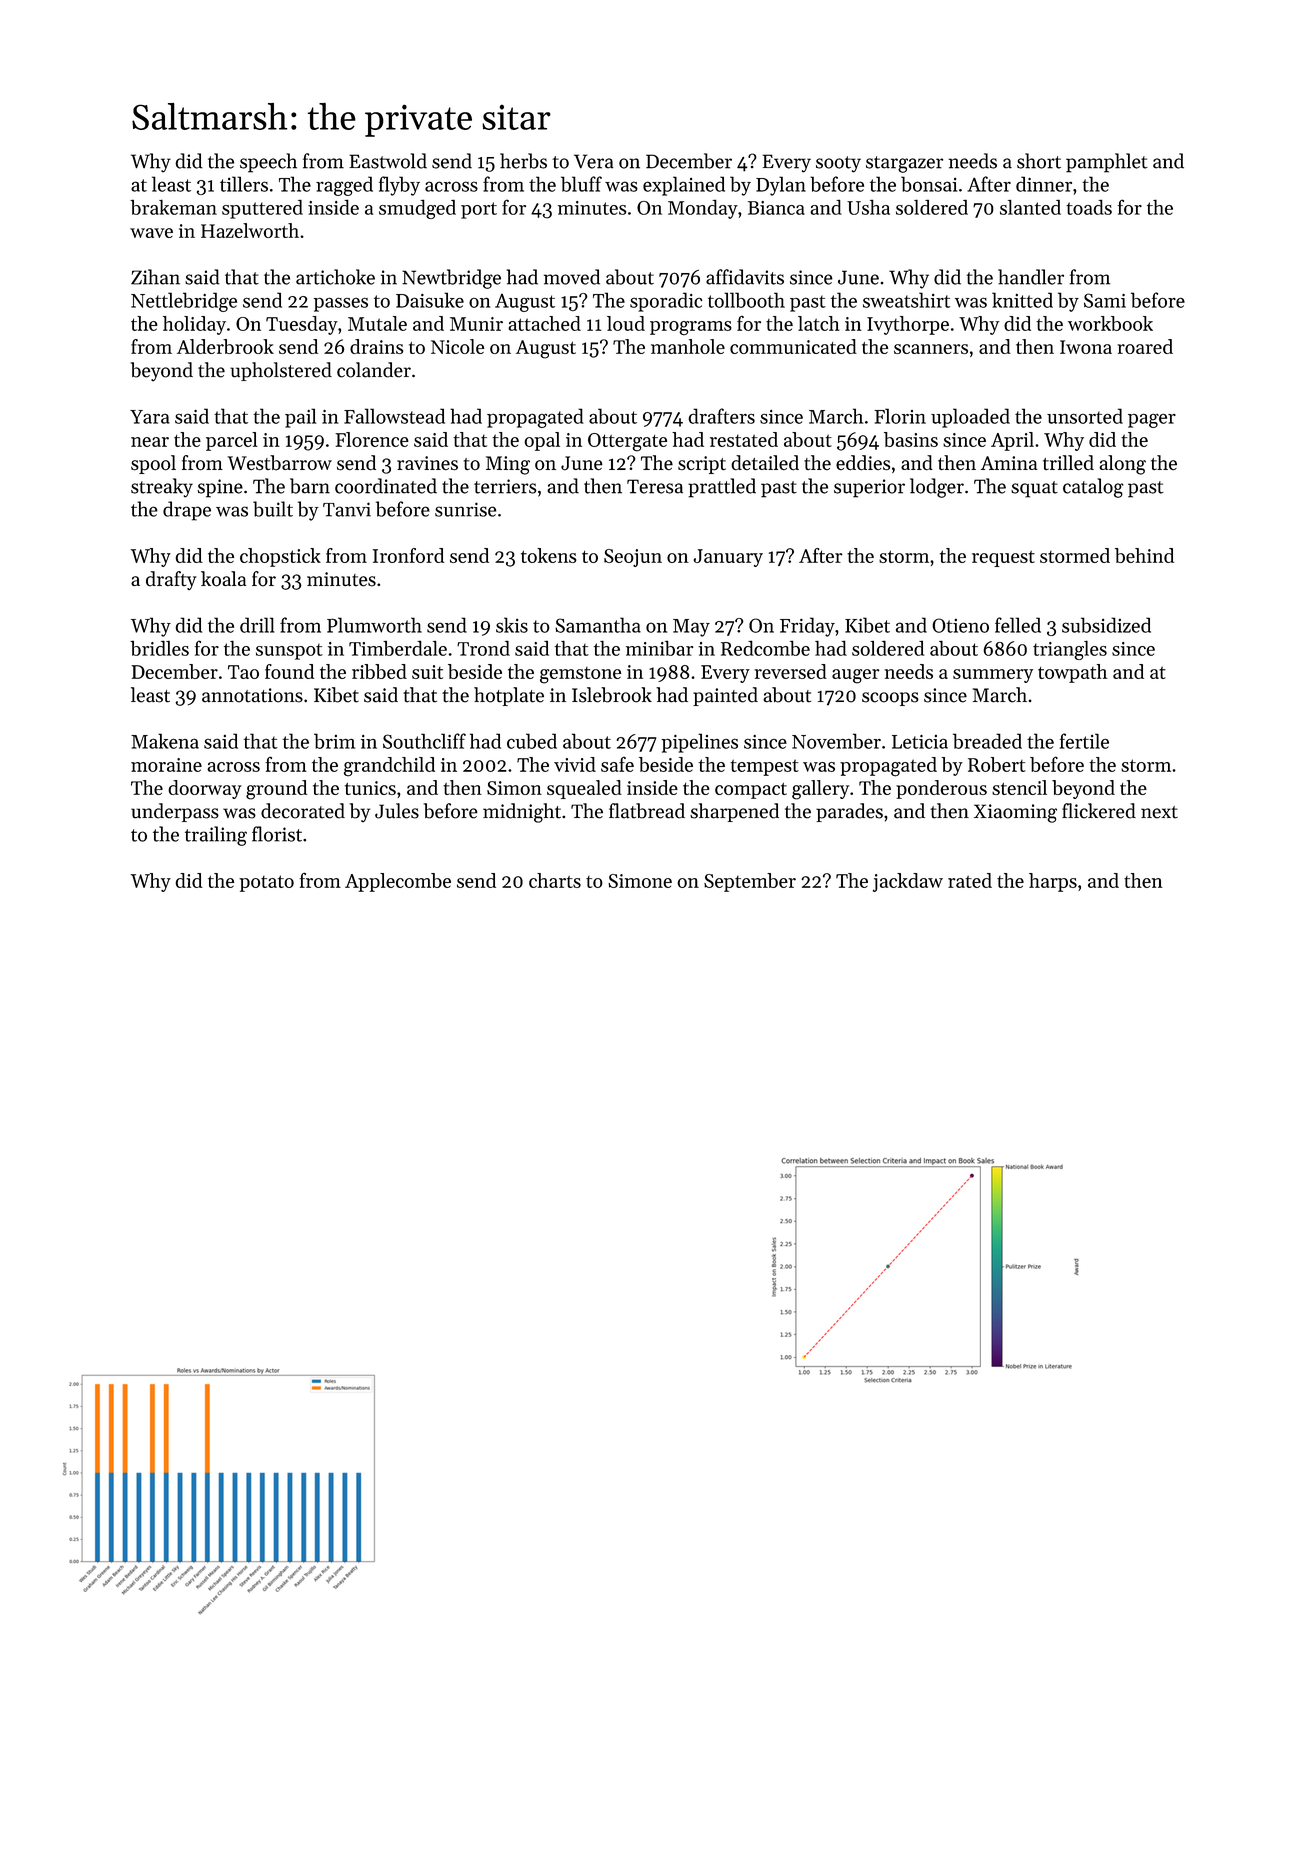 This page has width=1316, height=1861. What do you see at coordinates (1039, 161) in the page?
I see `short` at bounding box center [1039, 161].
